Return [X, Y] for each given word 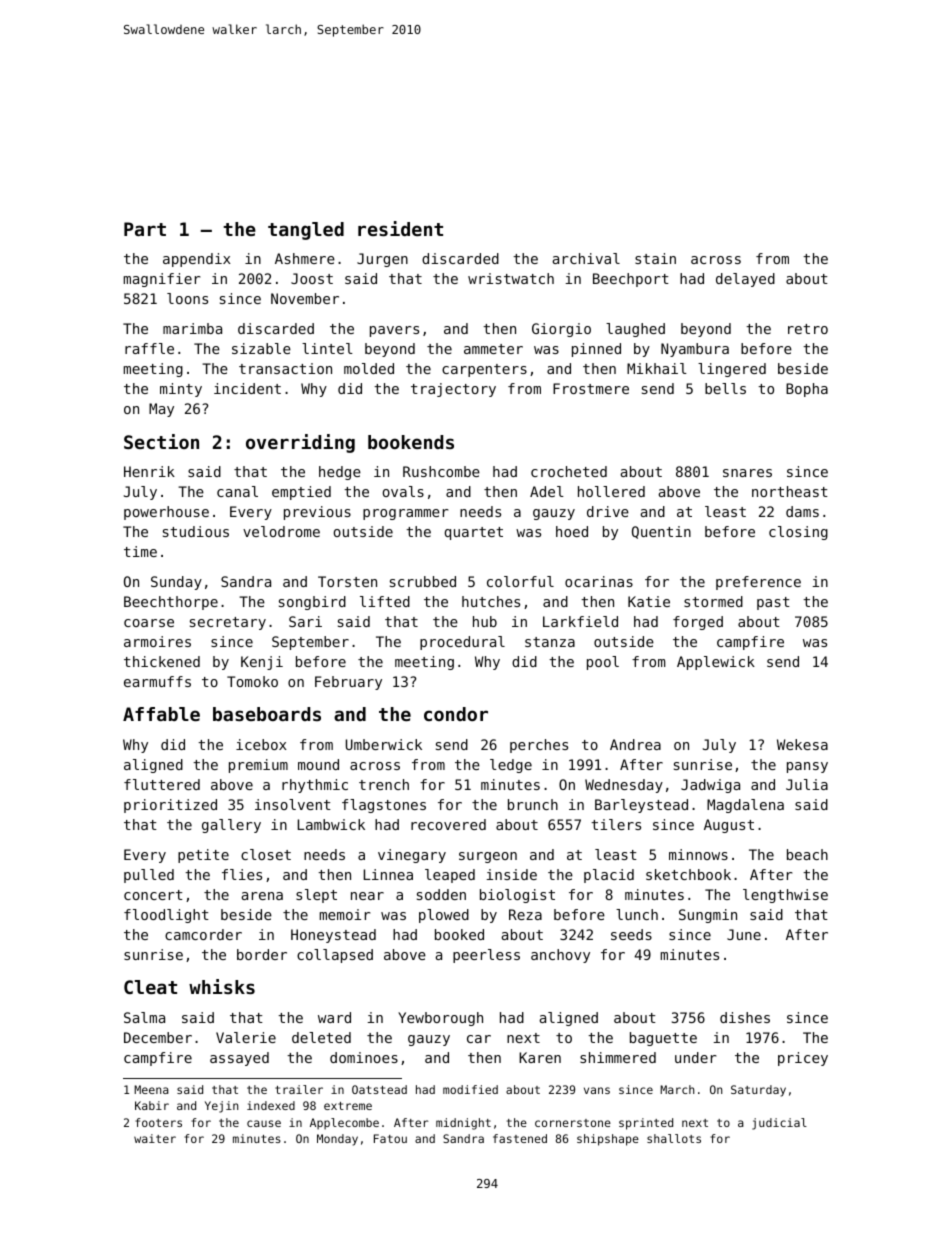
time [140, 551]
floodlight [166, 916]
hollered [611, 491]
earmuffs [157, 681]
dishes [745, 1017]
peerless [486, 956]
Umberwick [384, 744]
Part [145, 229]
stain [655, 258]
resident [400, 228]
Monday [337, 1140]
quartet [474, 533]
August [729, 826]
